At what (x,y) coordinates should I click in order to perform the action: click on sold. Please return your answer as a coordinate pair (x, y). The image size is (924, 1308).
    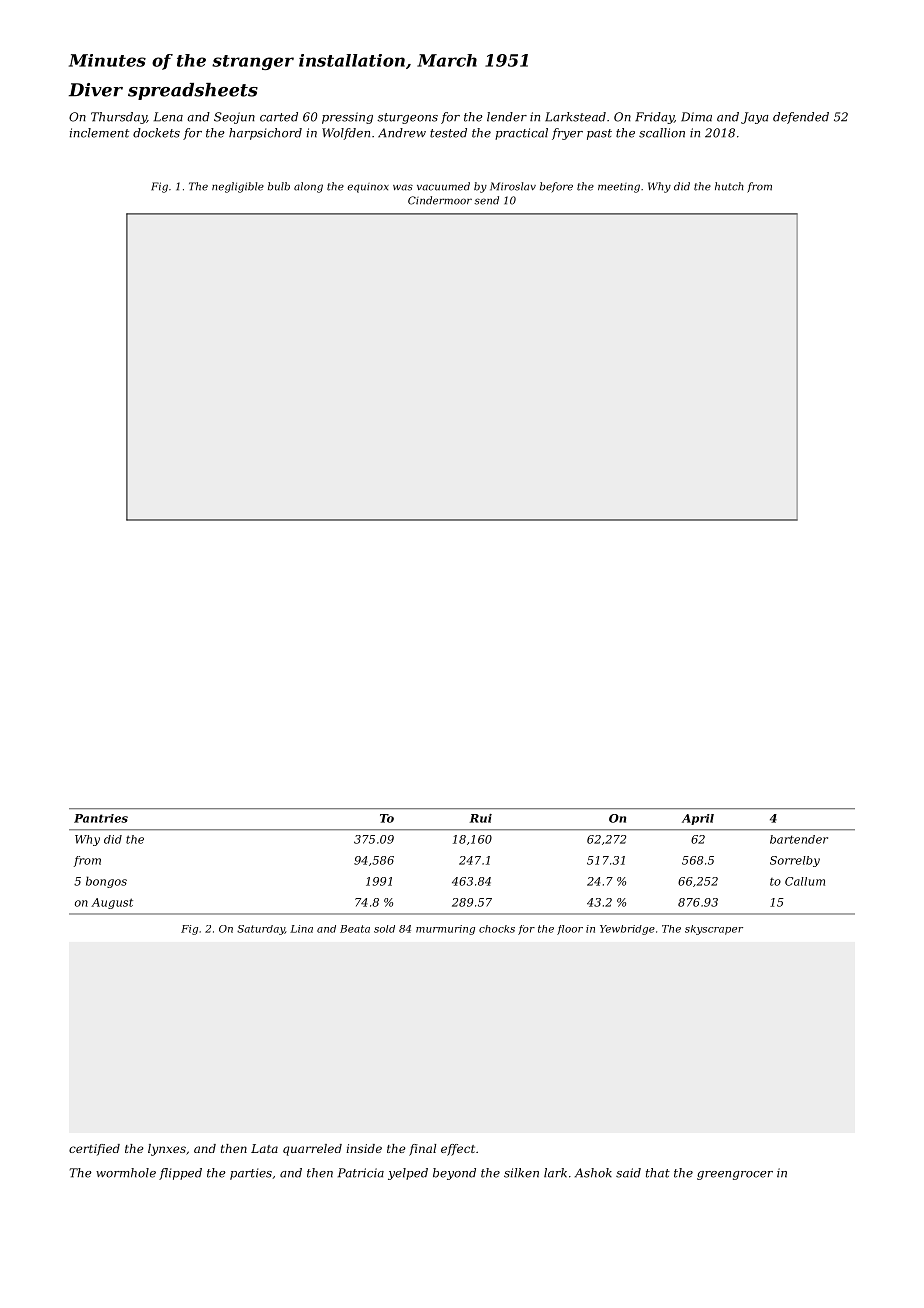
    Looking at the image, I should click on (384, 929).
